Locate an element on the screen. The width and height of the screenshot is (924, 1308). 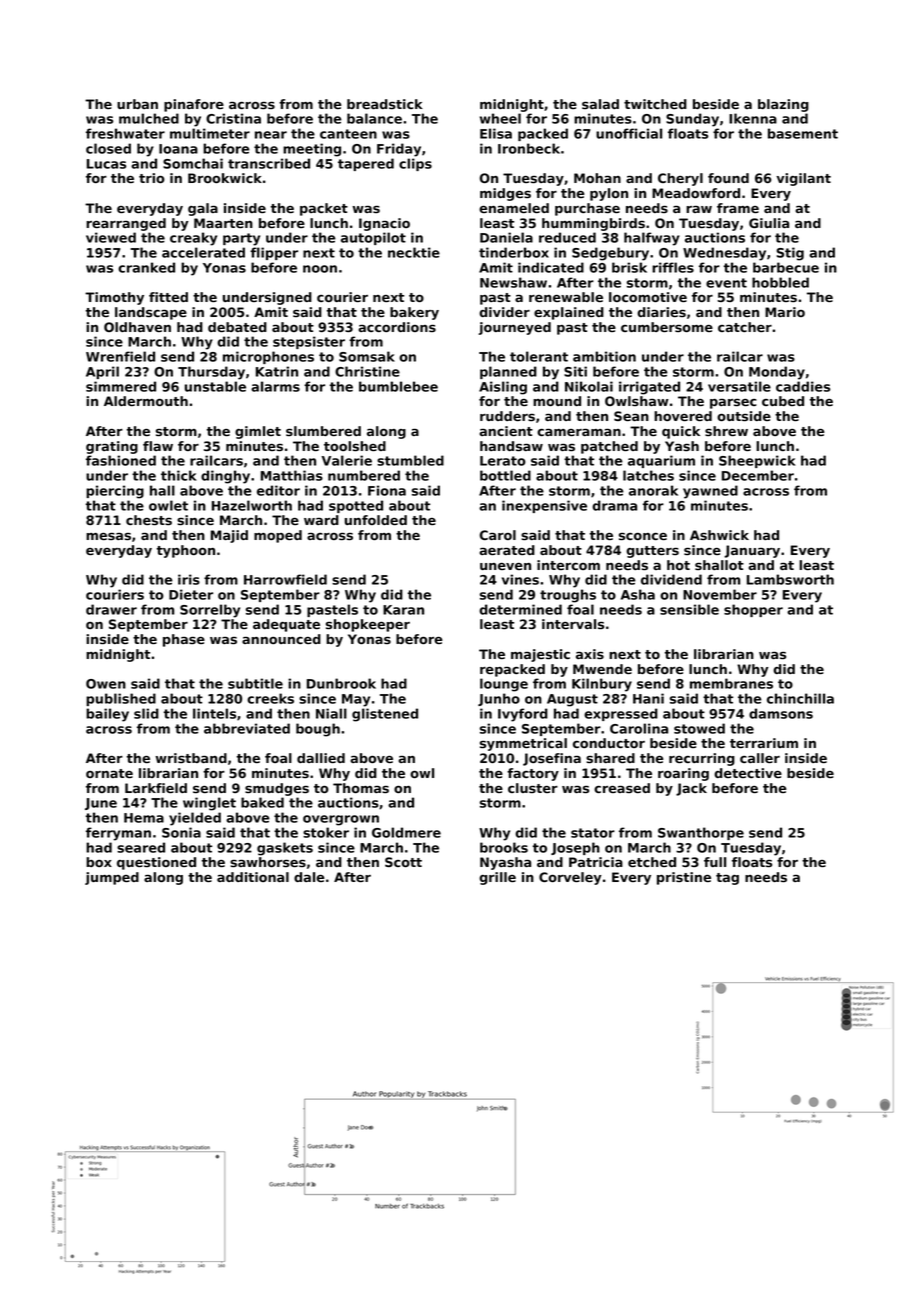
Mwende is located at coordinates (602, 669).
